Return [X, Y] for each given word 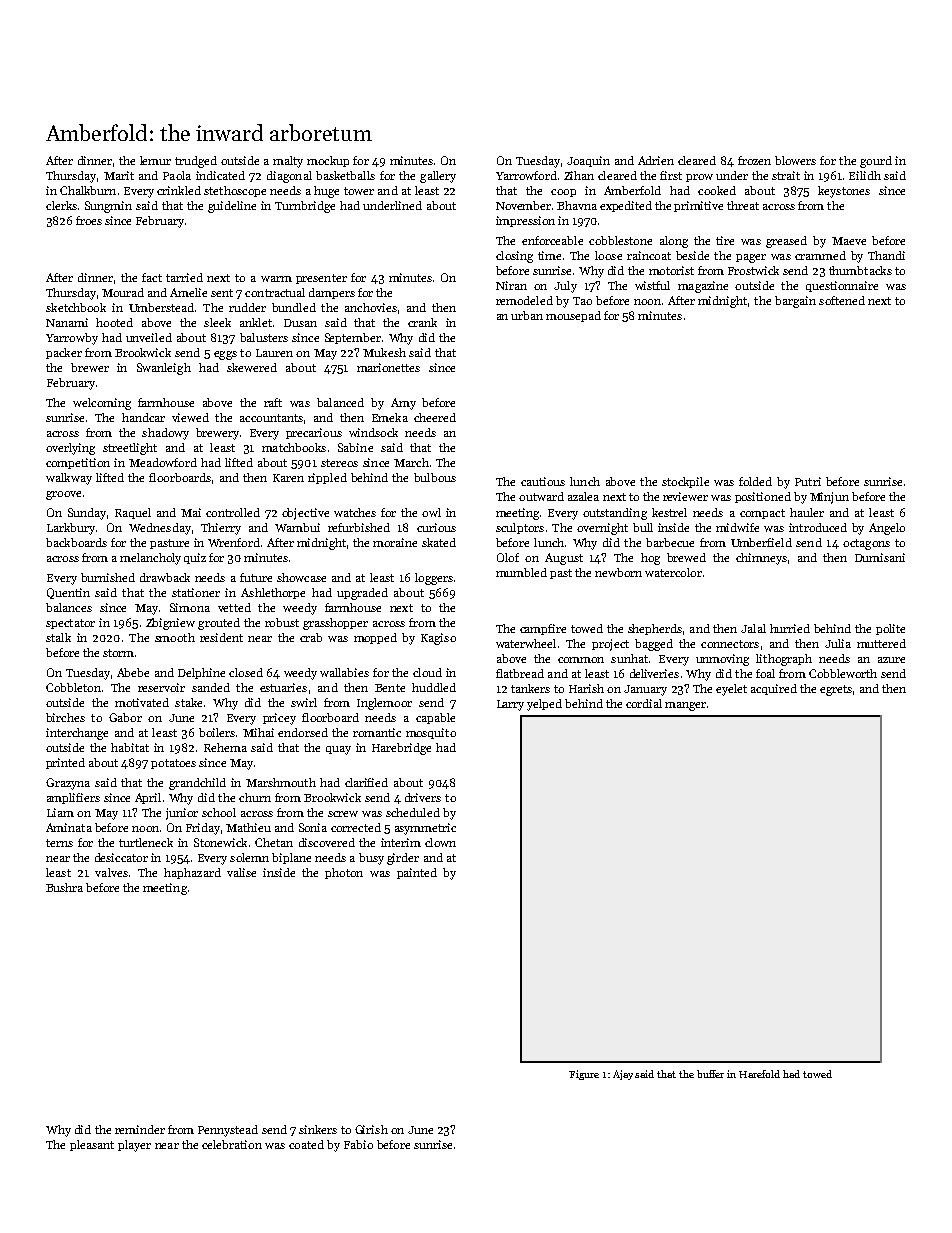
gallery [438, 177]
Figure [584, 1075]
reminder [140, 1129]
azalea [583, 496]
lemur [155, 160]
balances [69, 607]
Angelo [887, 529]
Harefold [759, 1074]
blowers [795, 160]
